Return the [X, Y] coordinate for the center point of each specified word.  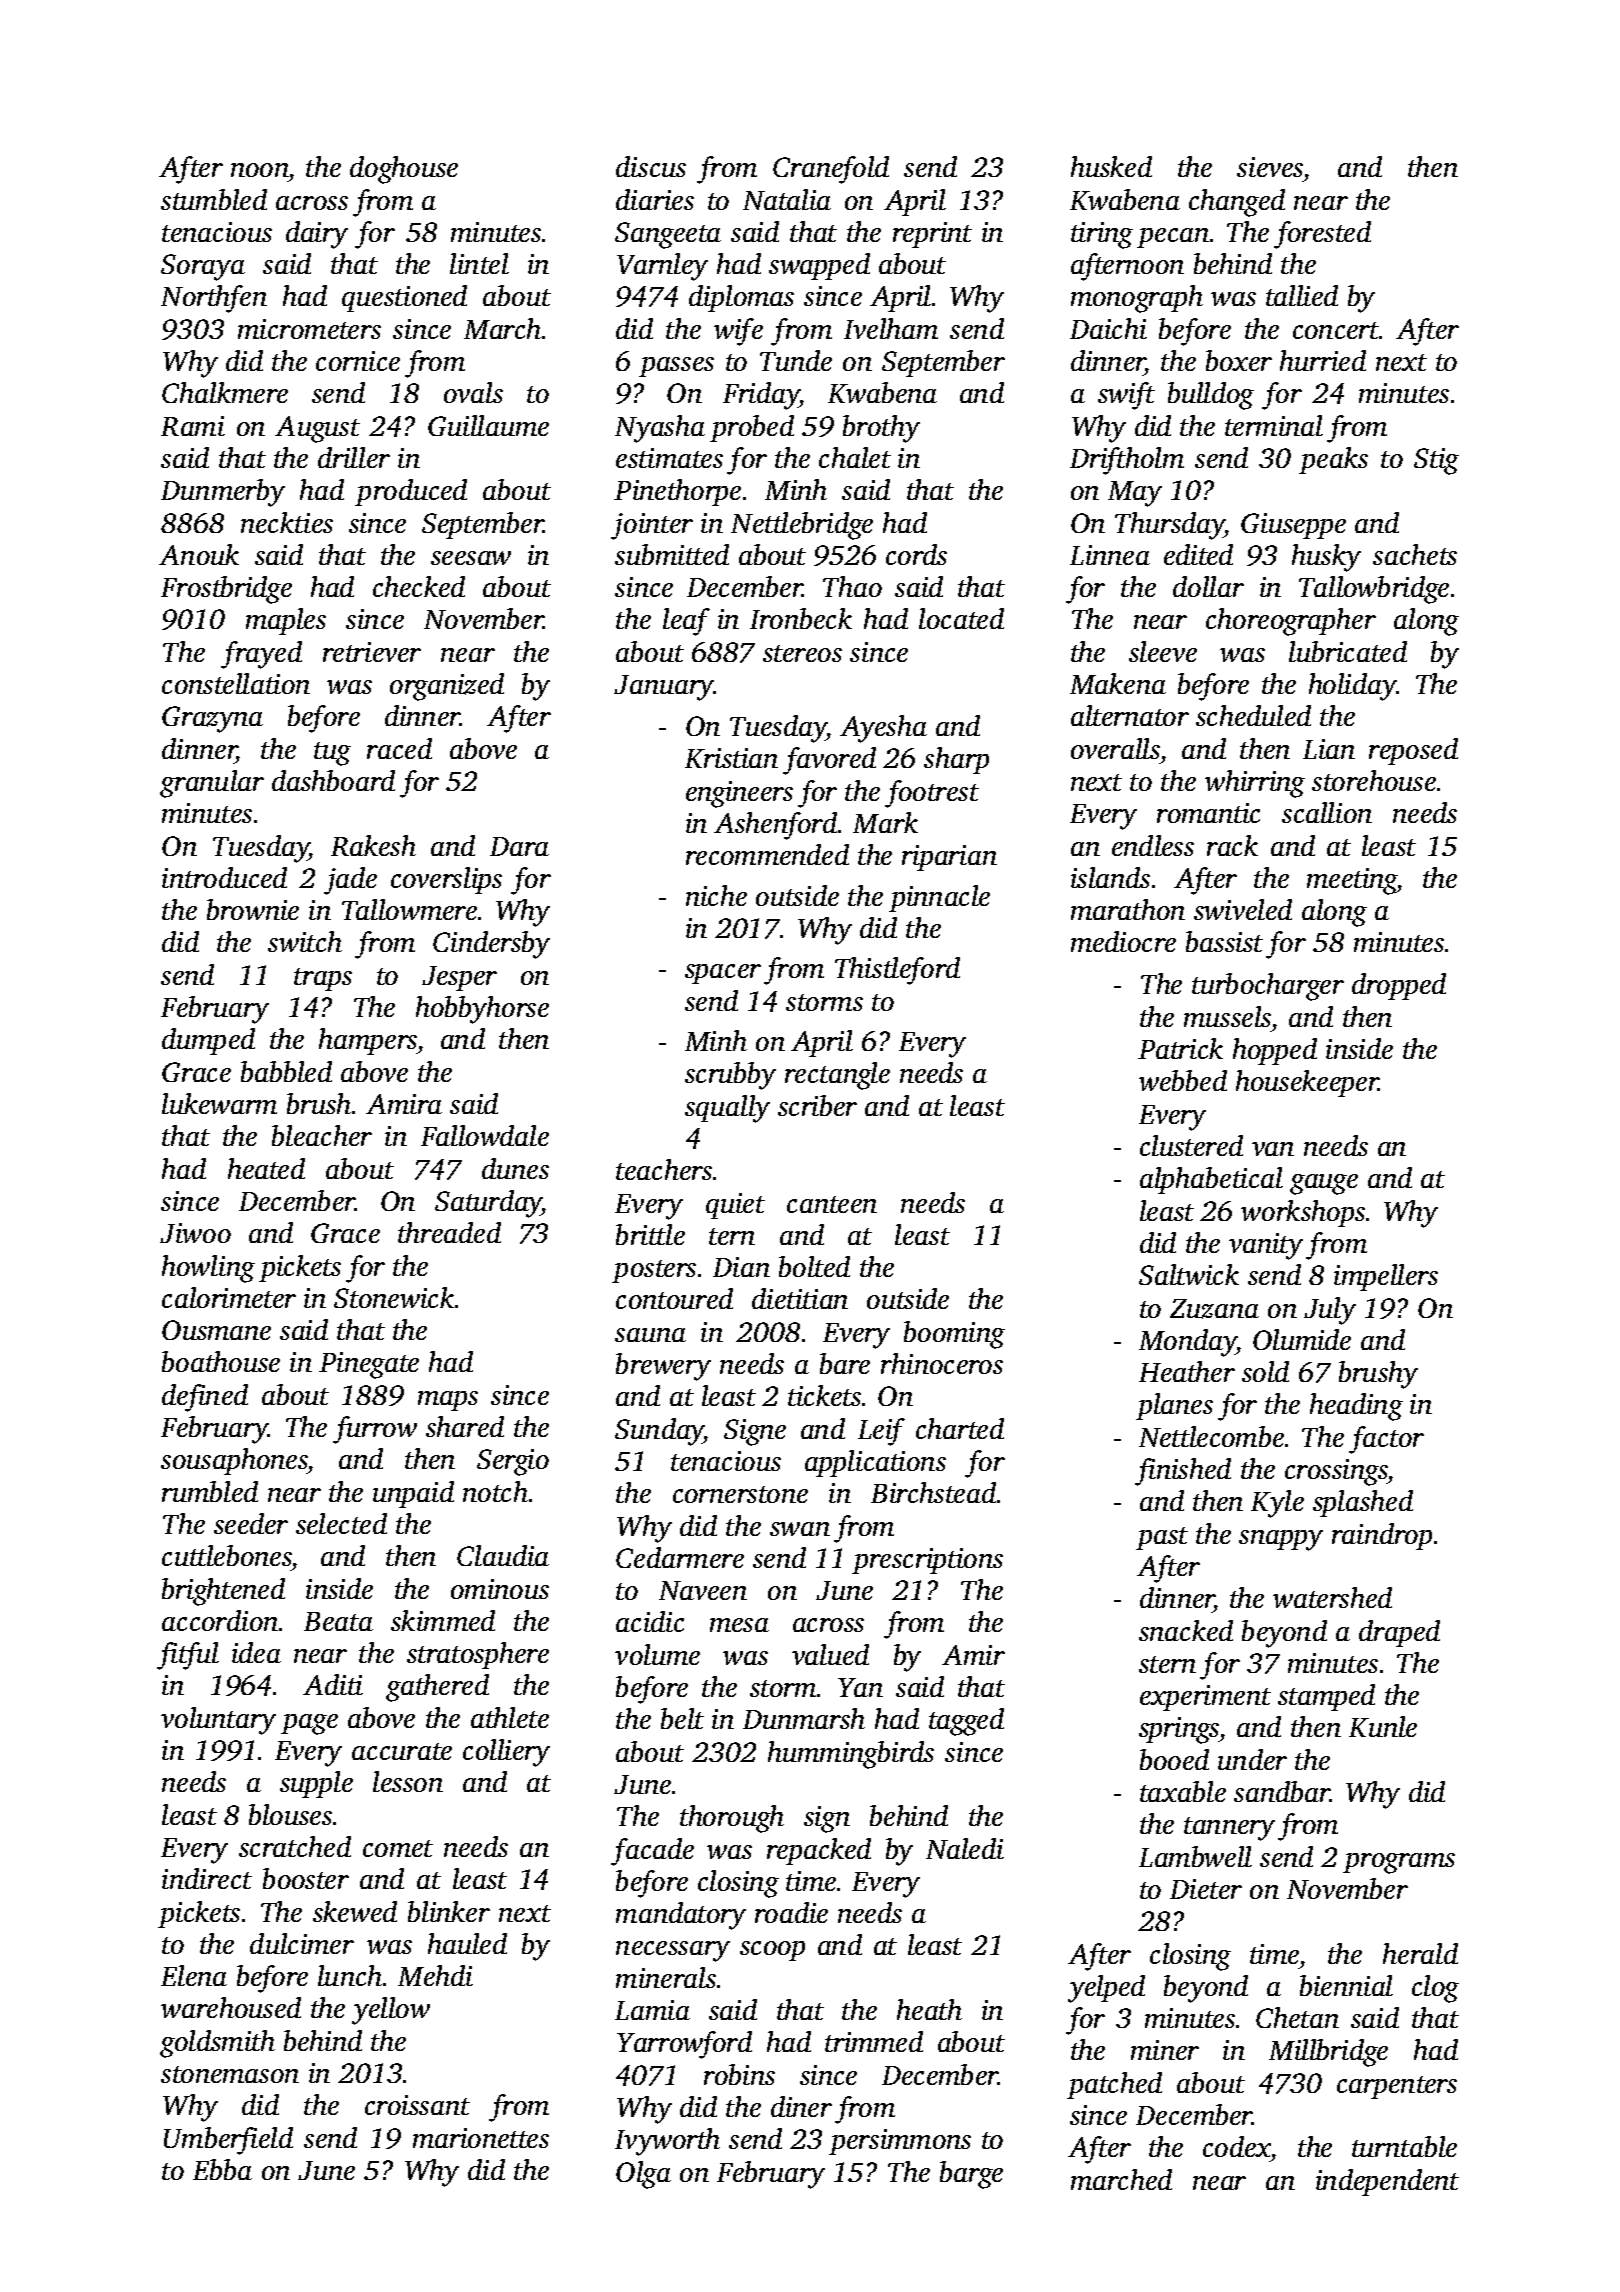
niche [716, 895]
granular [212, 784]
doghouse [404, 170]
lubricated [1348, 651]
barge [971, 2175]
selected [341, 1523]
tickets [824, 1395]
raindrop [1382, 1536]
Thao [852, 586]
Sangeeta [668, 235]
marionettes [481, 2138]
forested [1322, 235]
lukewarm [219, 1103]
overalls [1115, 748]
